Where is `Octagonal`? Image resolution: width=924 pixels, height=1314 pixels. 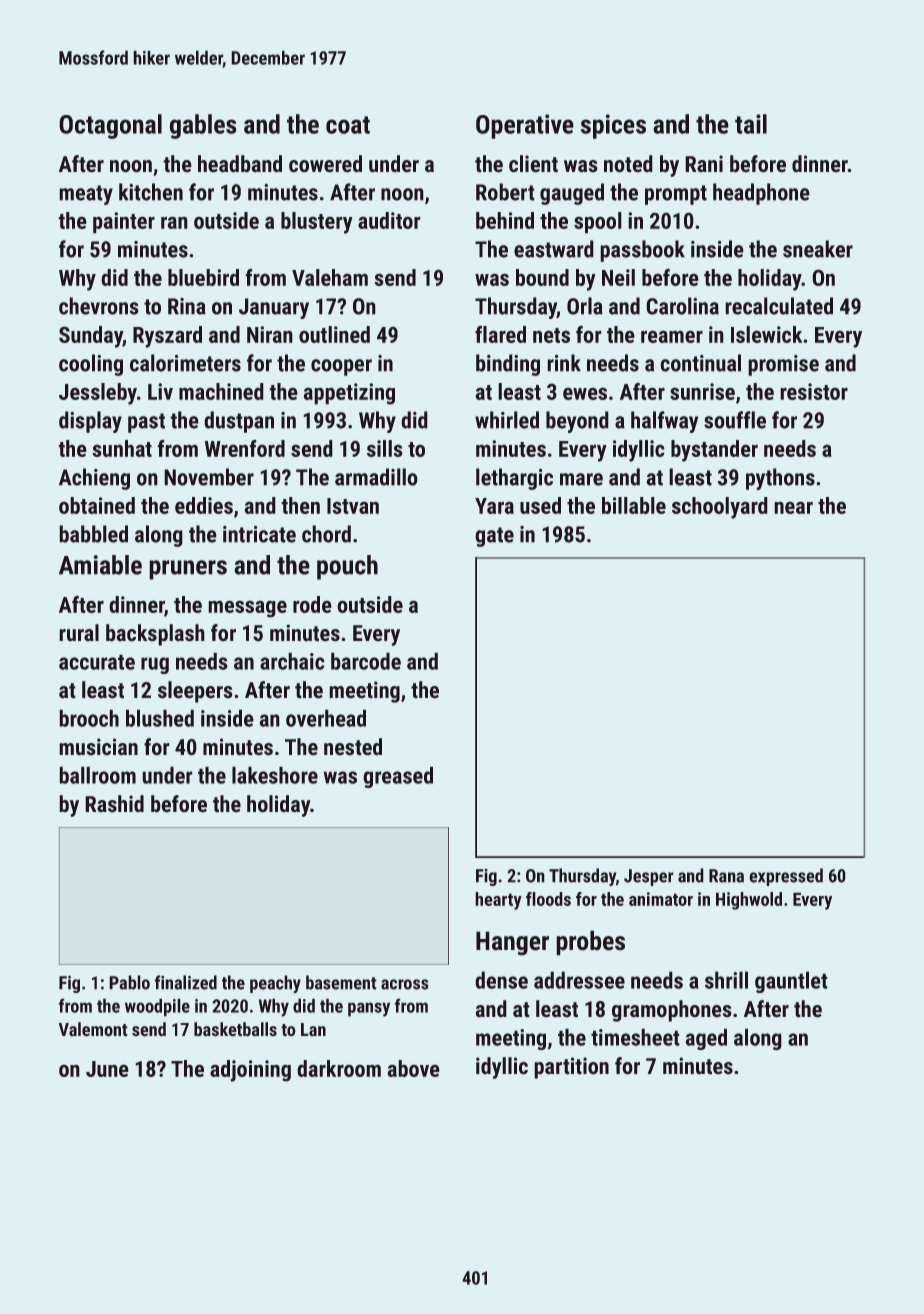
Octagonal is located at coordinates (110, 126).
